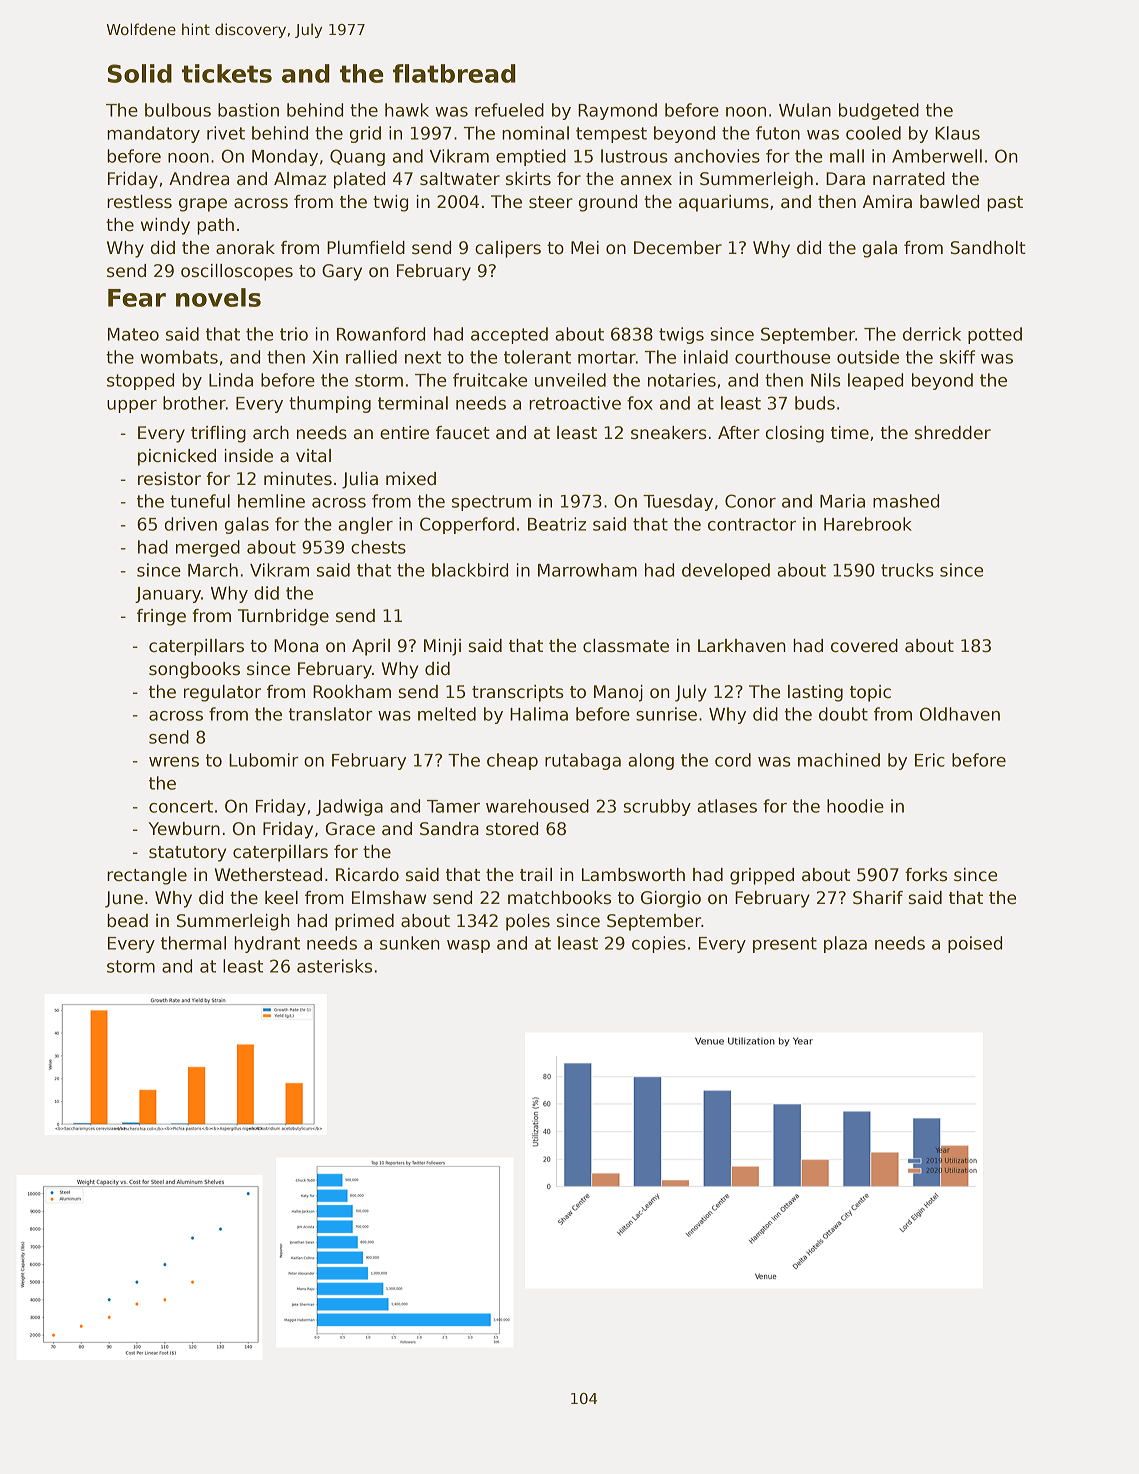 The image size is (1139, 1474). I want to click on tempest, so click(611, 135).
